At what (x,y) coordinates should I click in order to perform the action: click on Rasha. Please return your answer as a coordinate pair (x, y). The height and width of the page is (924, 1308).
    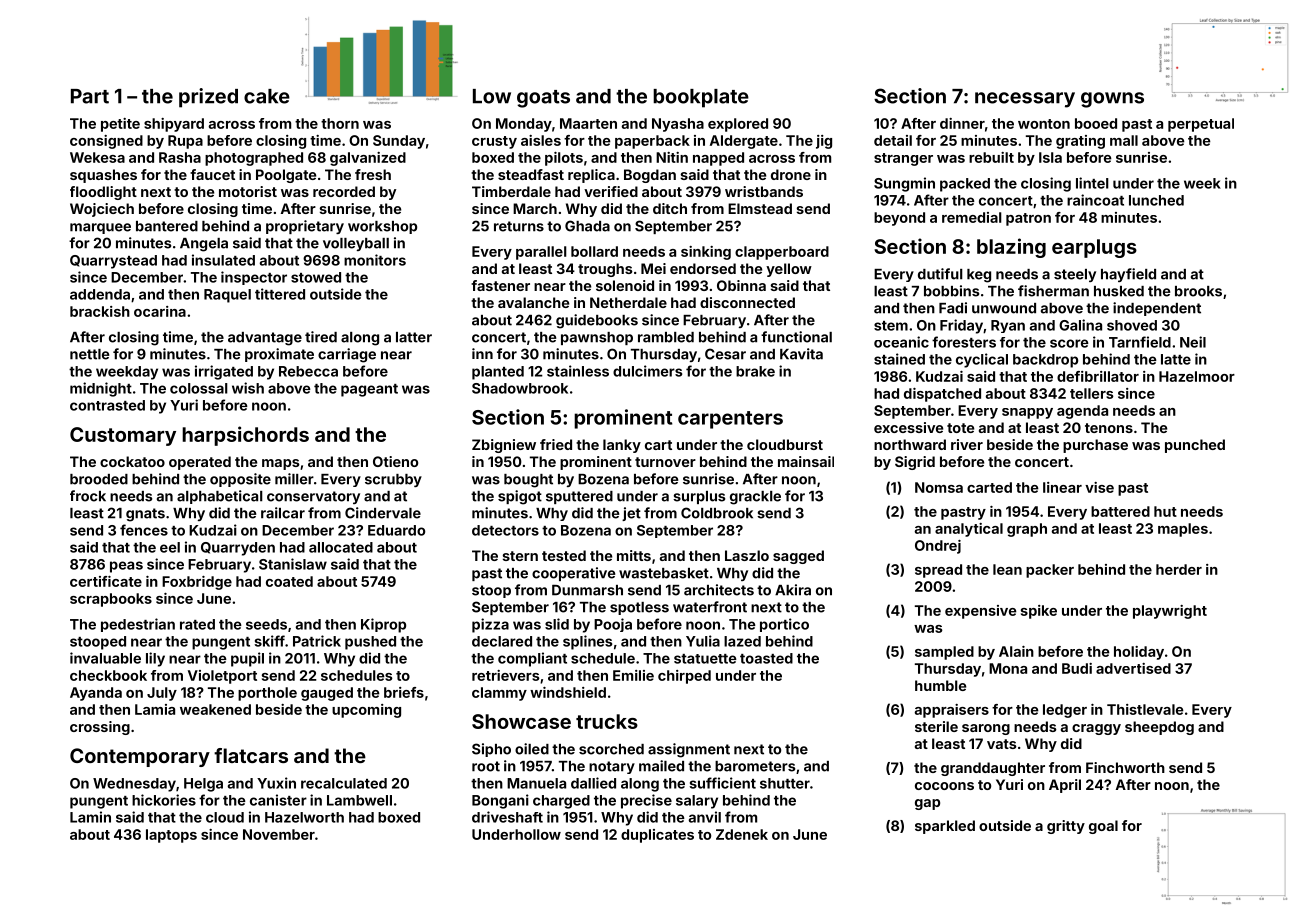
    Looking at the image, I should click on (180, 157).
